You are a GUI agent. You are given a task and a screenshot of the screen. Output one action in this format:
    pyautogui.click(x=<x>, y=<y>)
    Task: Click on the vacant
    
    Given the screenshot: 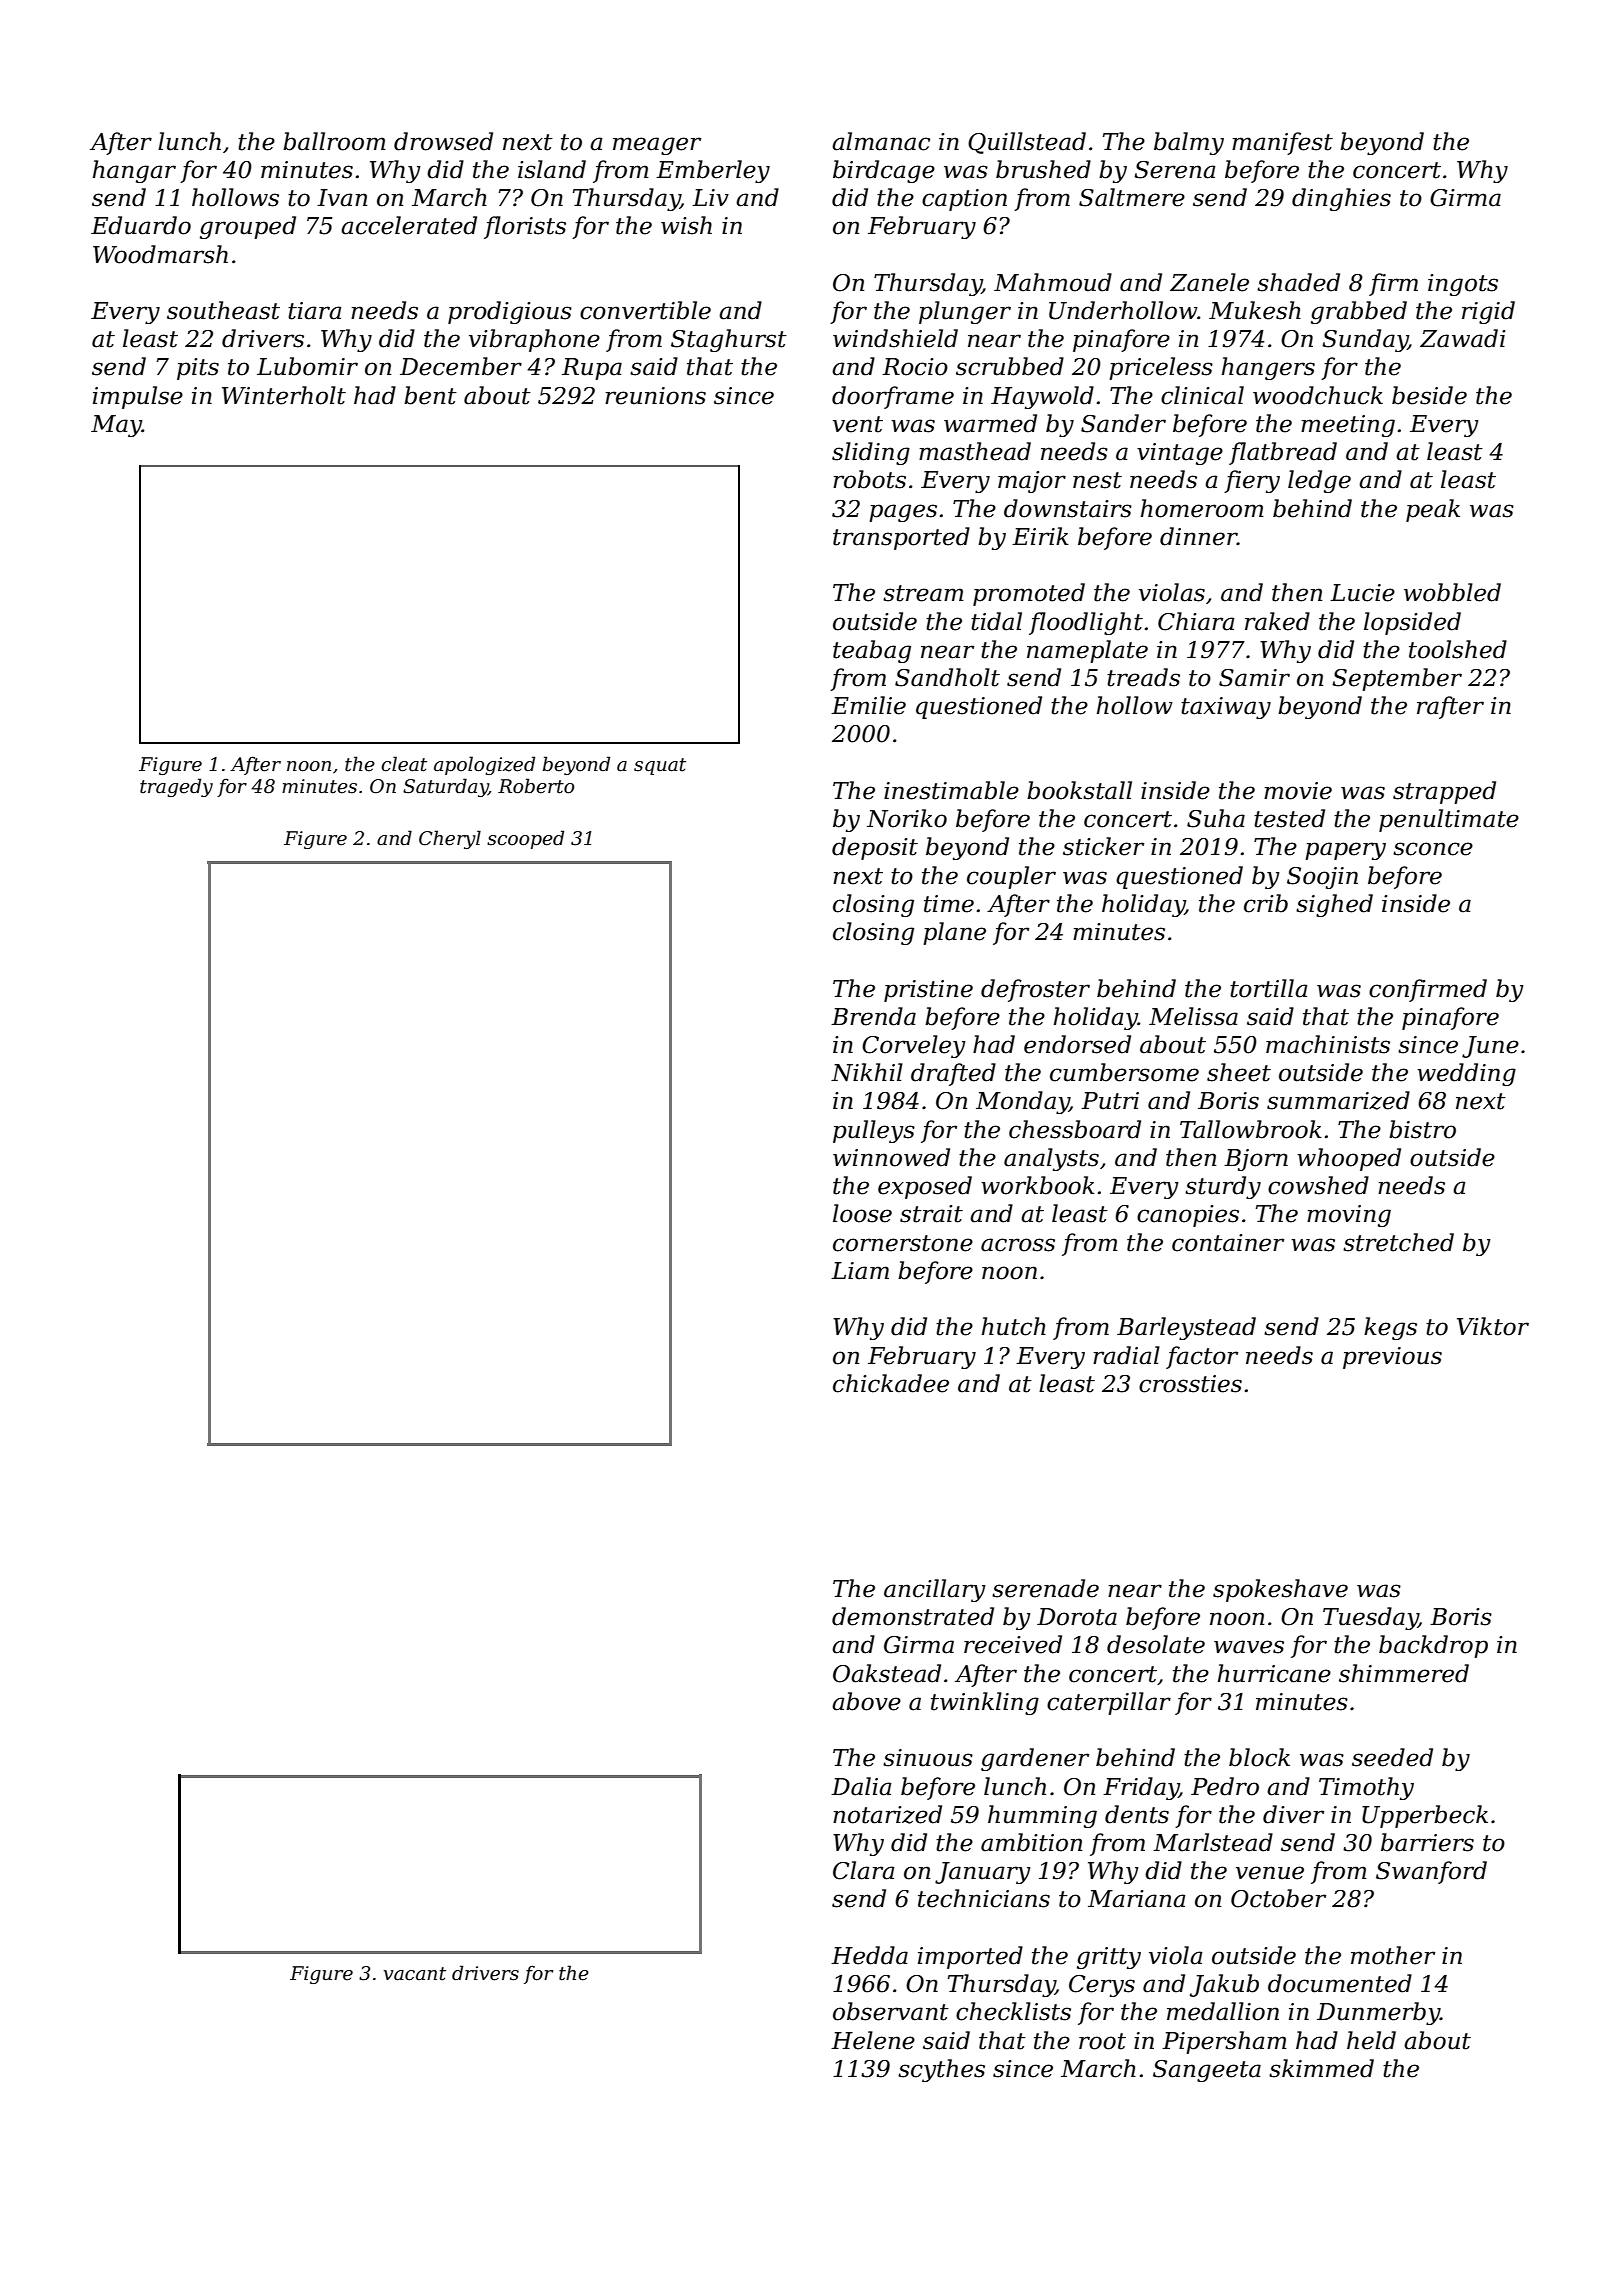 What is the action you would take?
    pyautogui.click(x=415, y=1974)
